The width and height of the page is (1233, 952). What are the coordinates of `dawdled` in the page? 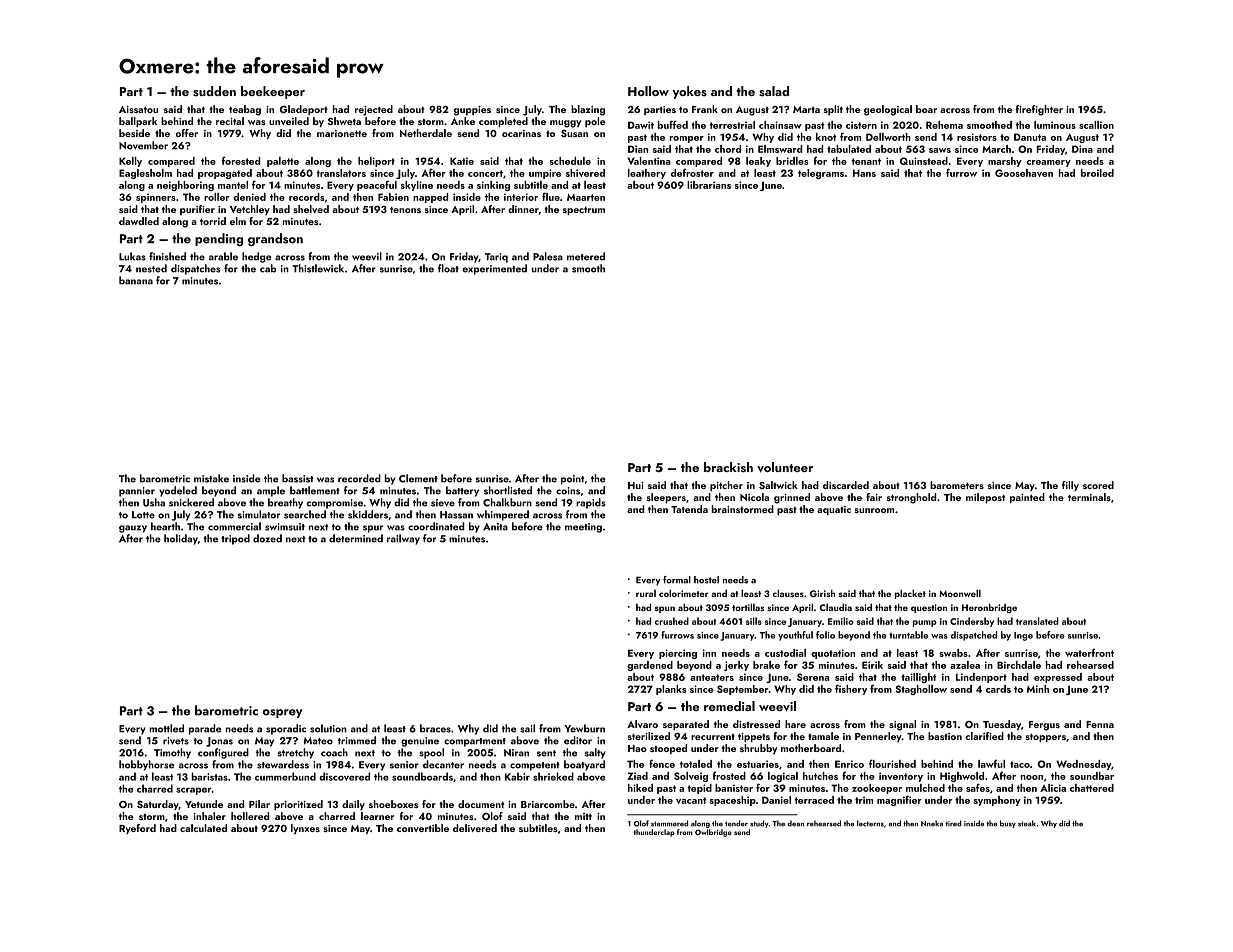 It's located at (139, 221).
